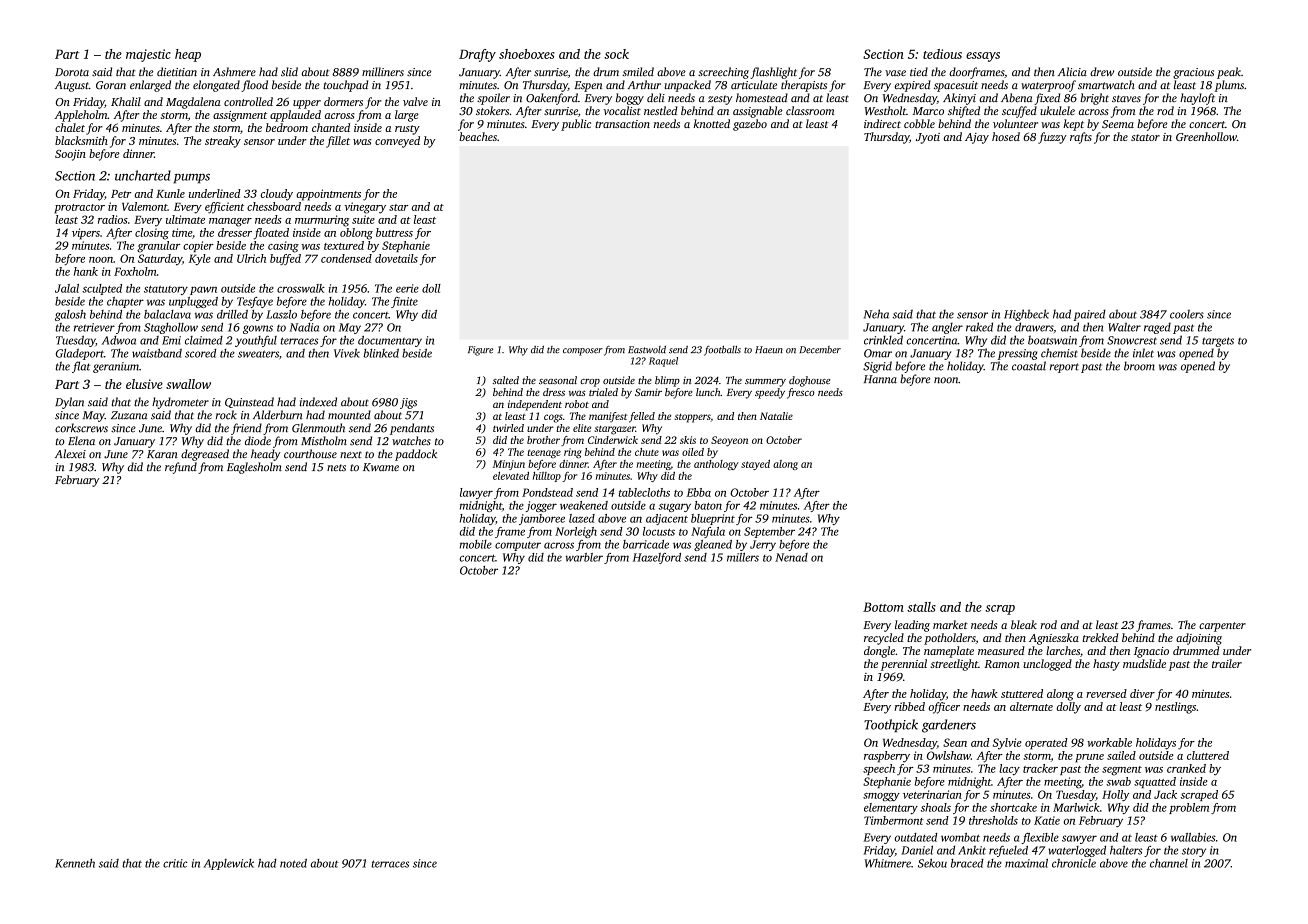 Image resolution: width=1308 pixels, height=924 pixels. What do you see at coordinates (791, 557) in the page?
I see `Nenad` at bounding box center [791, 557].
